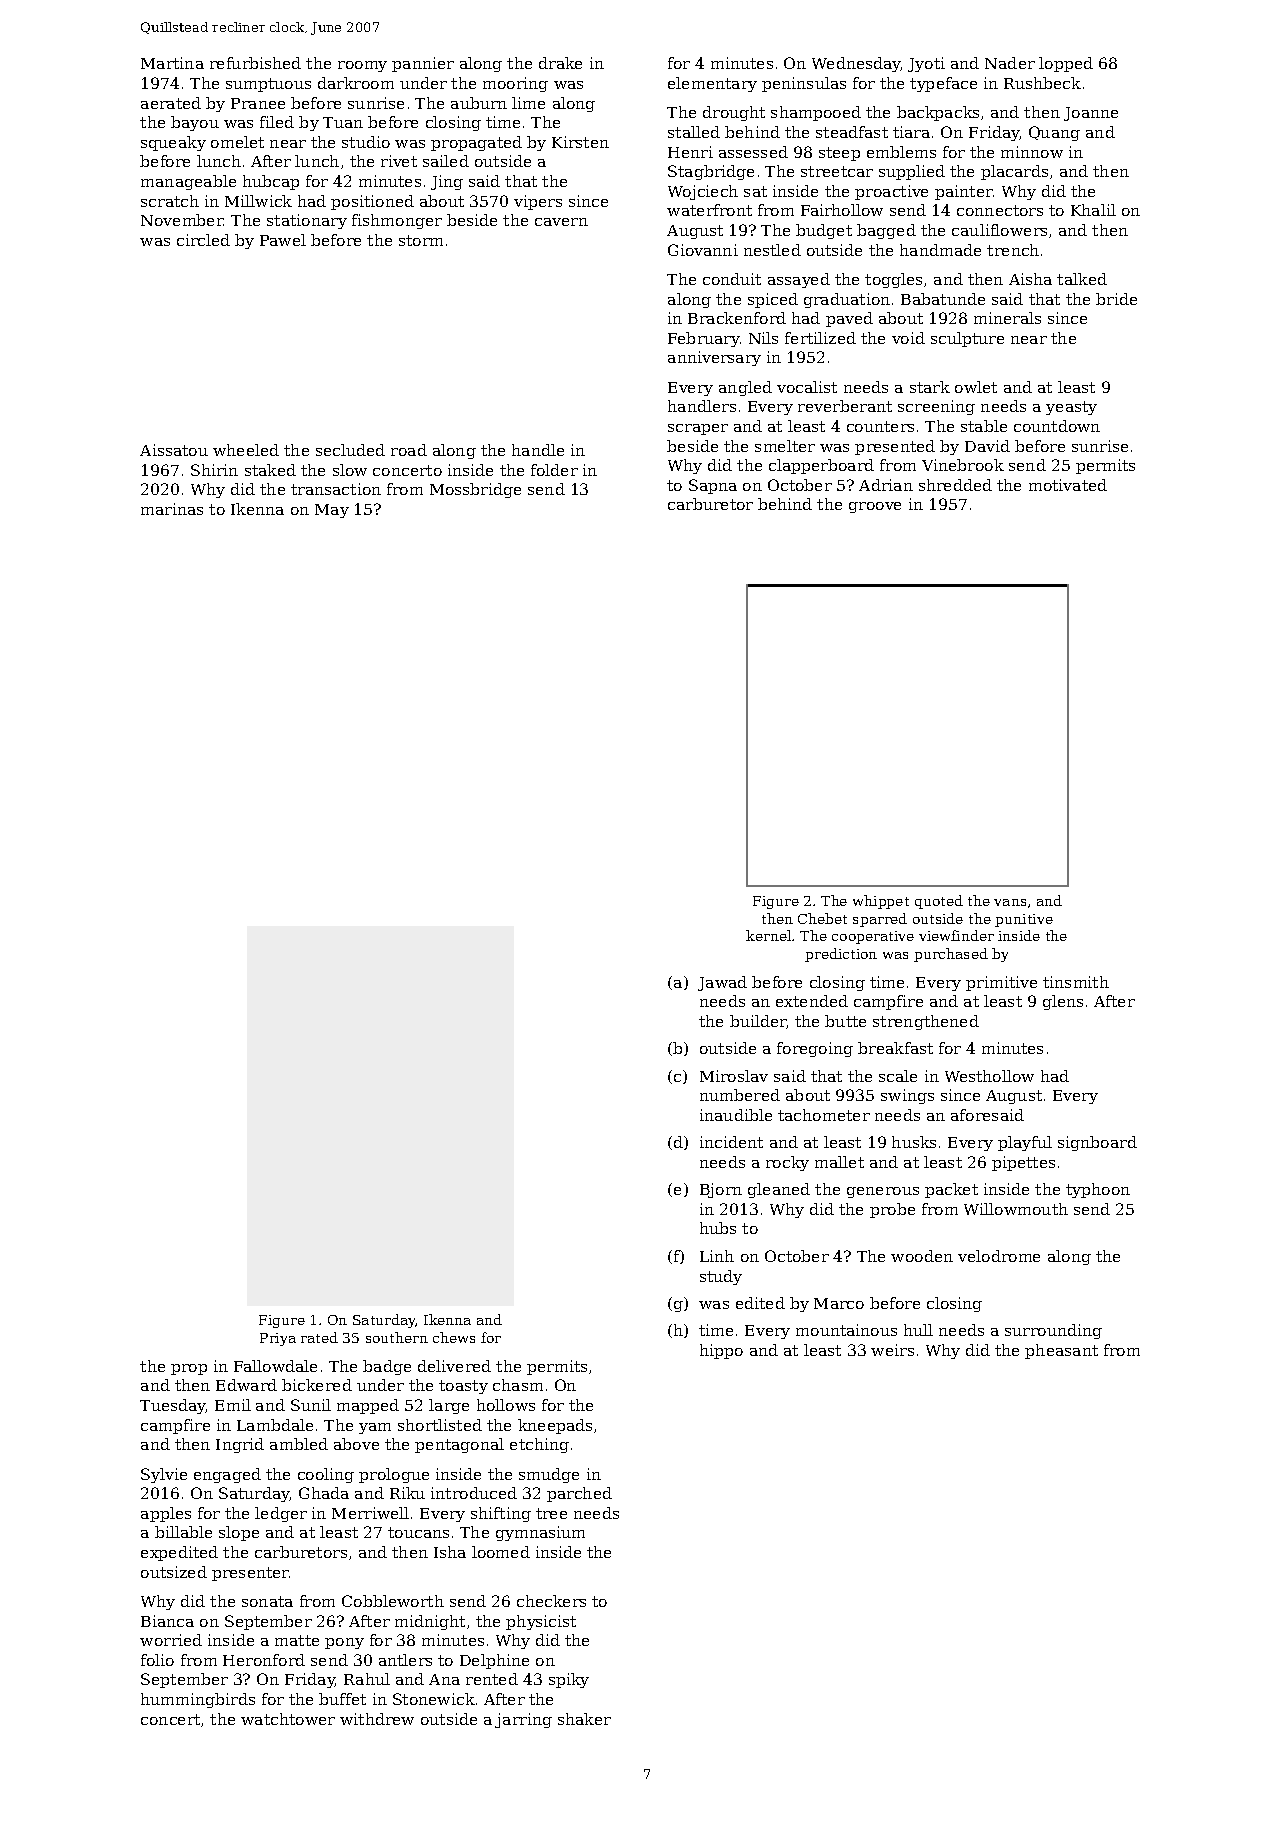  Describe the element at coordinates (454, 1337) in the screenshot. I see `chews` at that location.
